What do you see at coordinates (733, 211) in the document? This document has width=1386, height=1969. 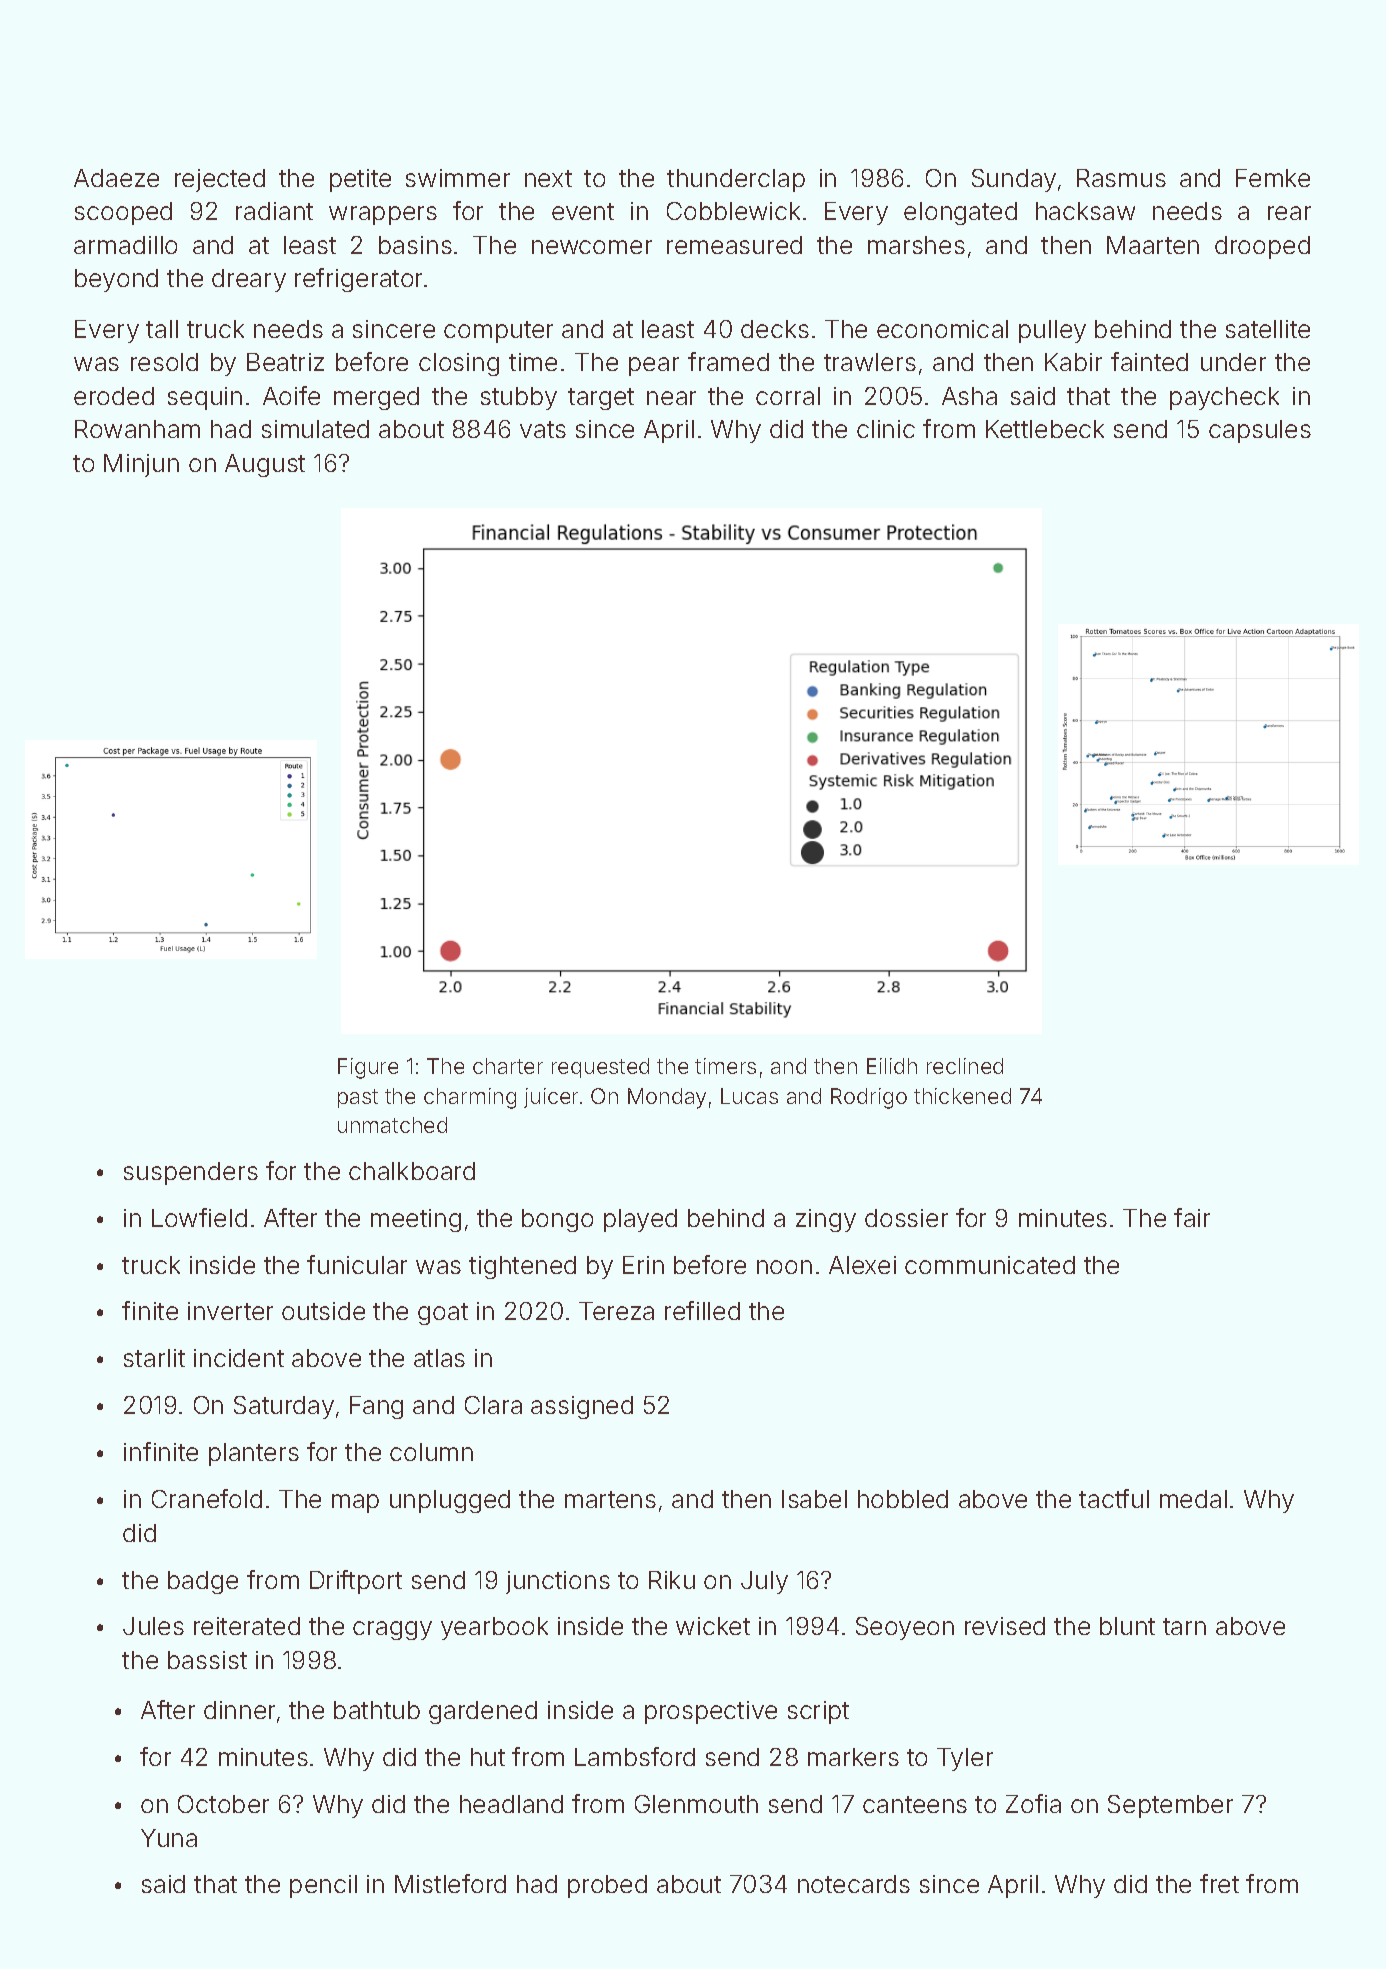 I see `Cobblewick` at bounding box center [733, 211].
